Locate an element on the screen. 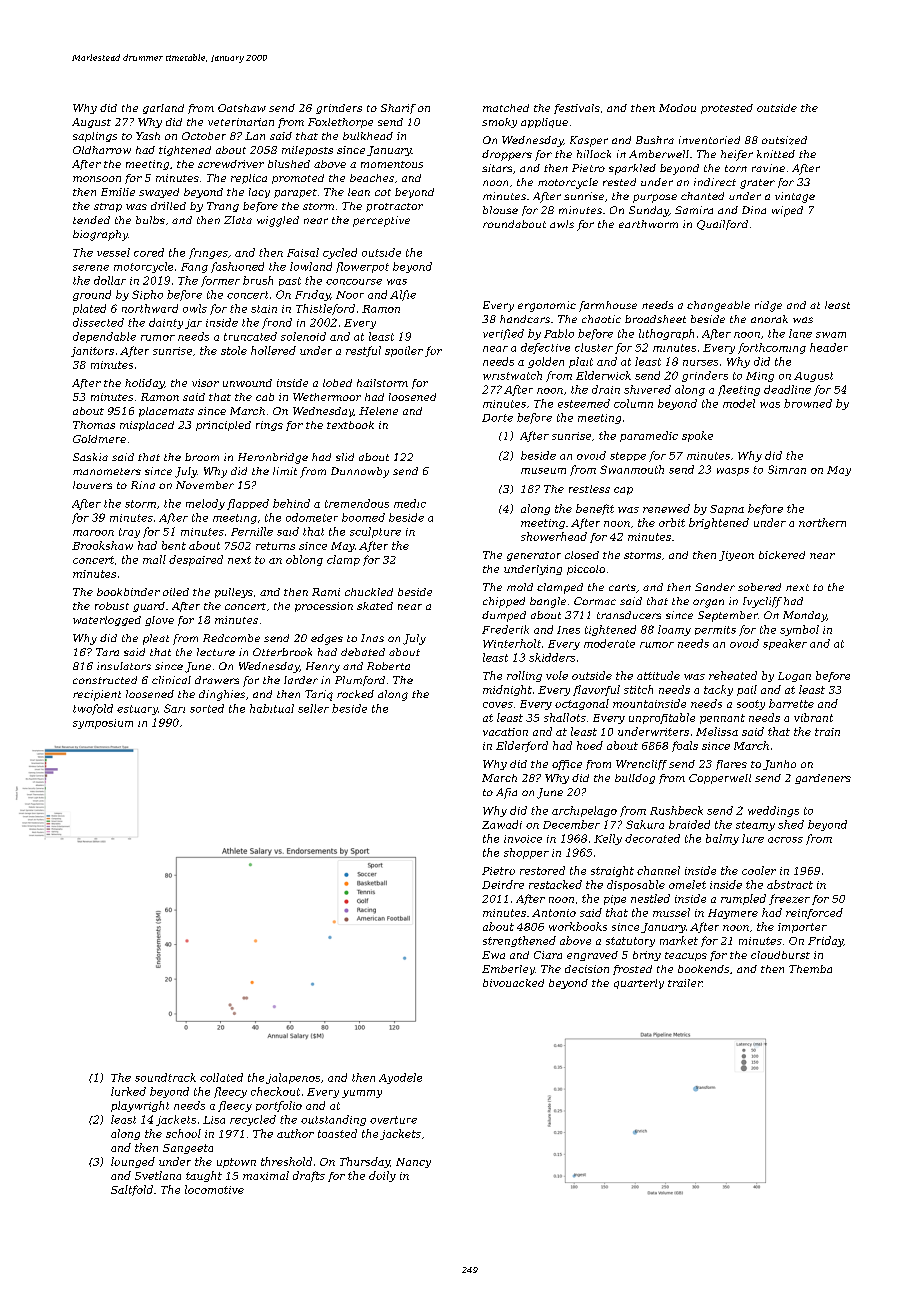 The image size is (924, 1308). Modou is located at coordinates (677, 108).
